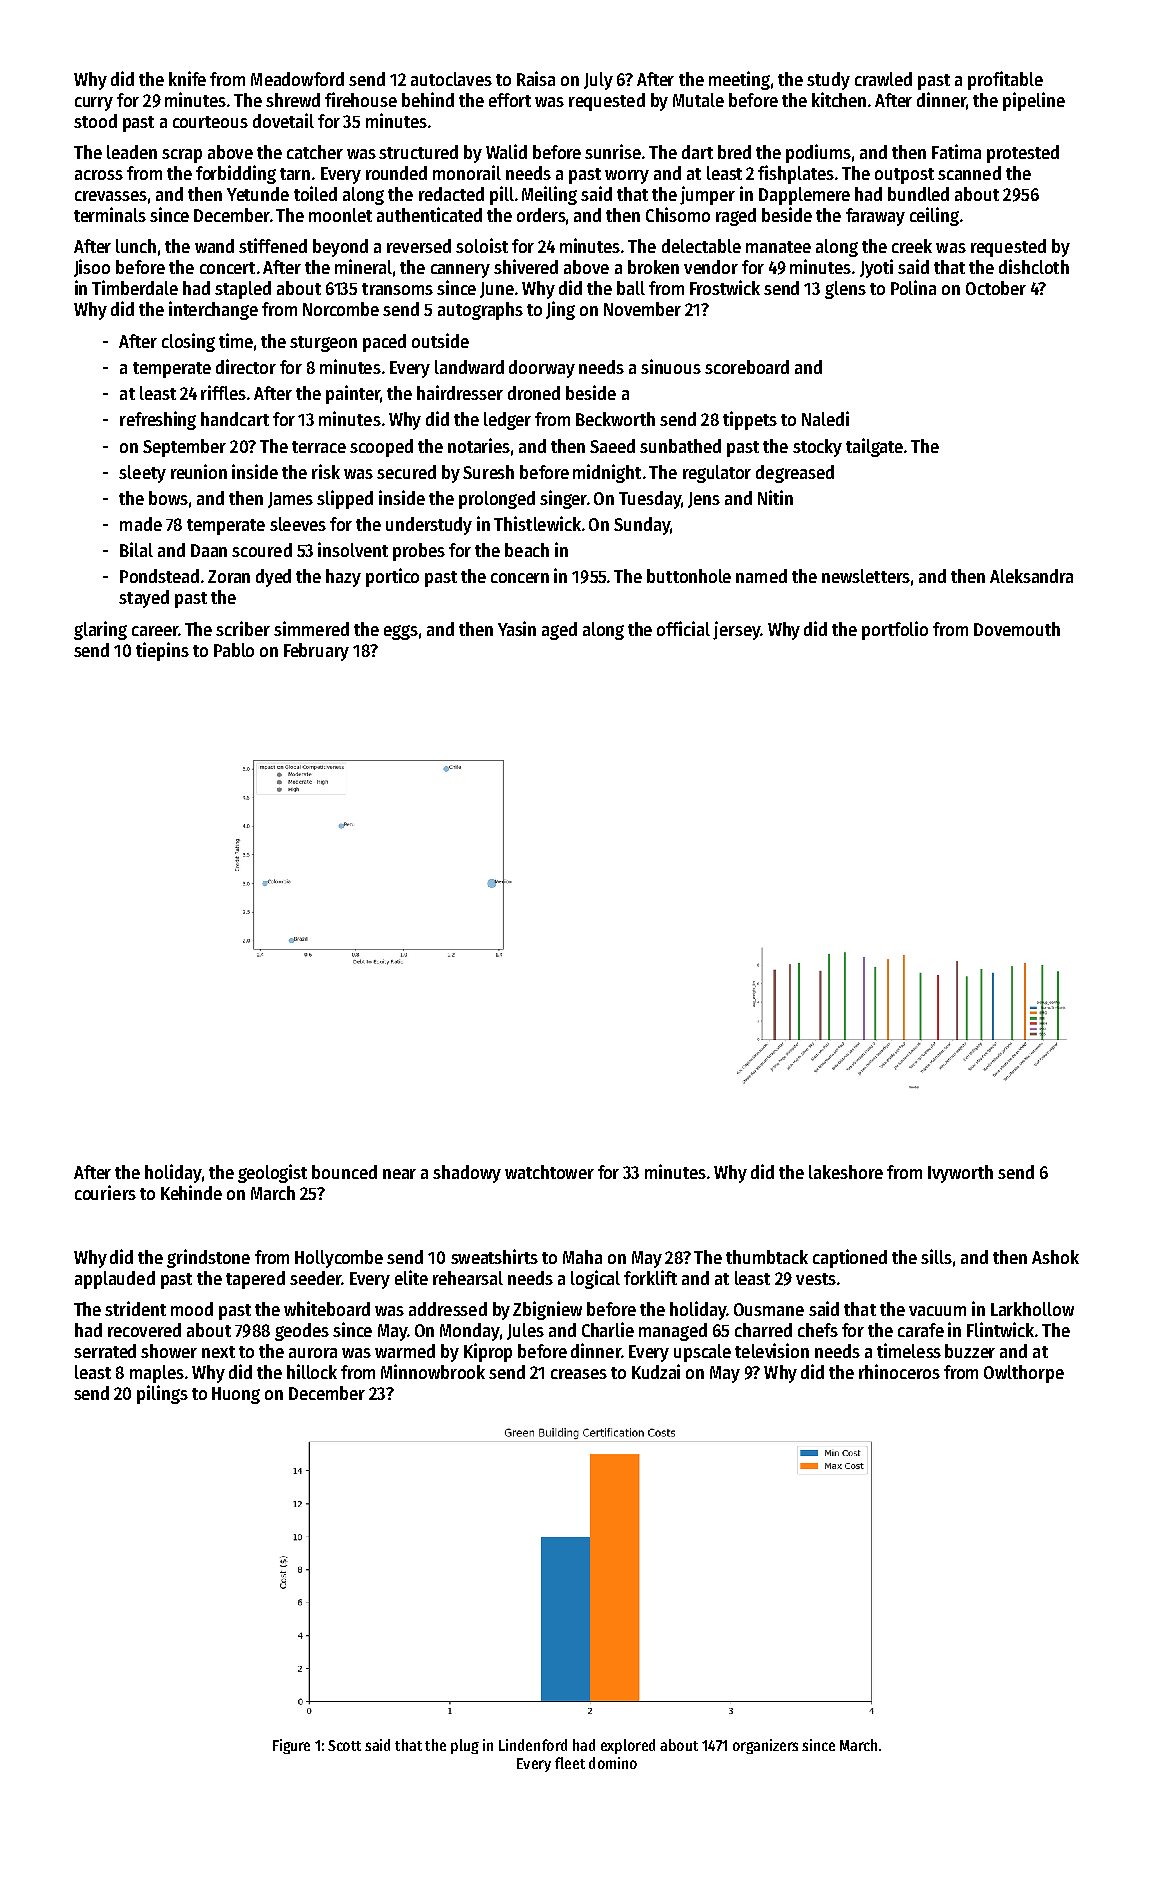 Image resolution: width=1154 pixels, height=1900 pixels. What do you see at coordinates (536, 78) in the screenshot?
I see `Raisa` at bounding box center [536, 78].
